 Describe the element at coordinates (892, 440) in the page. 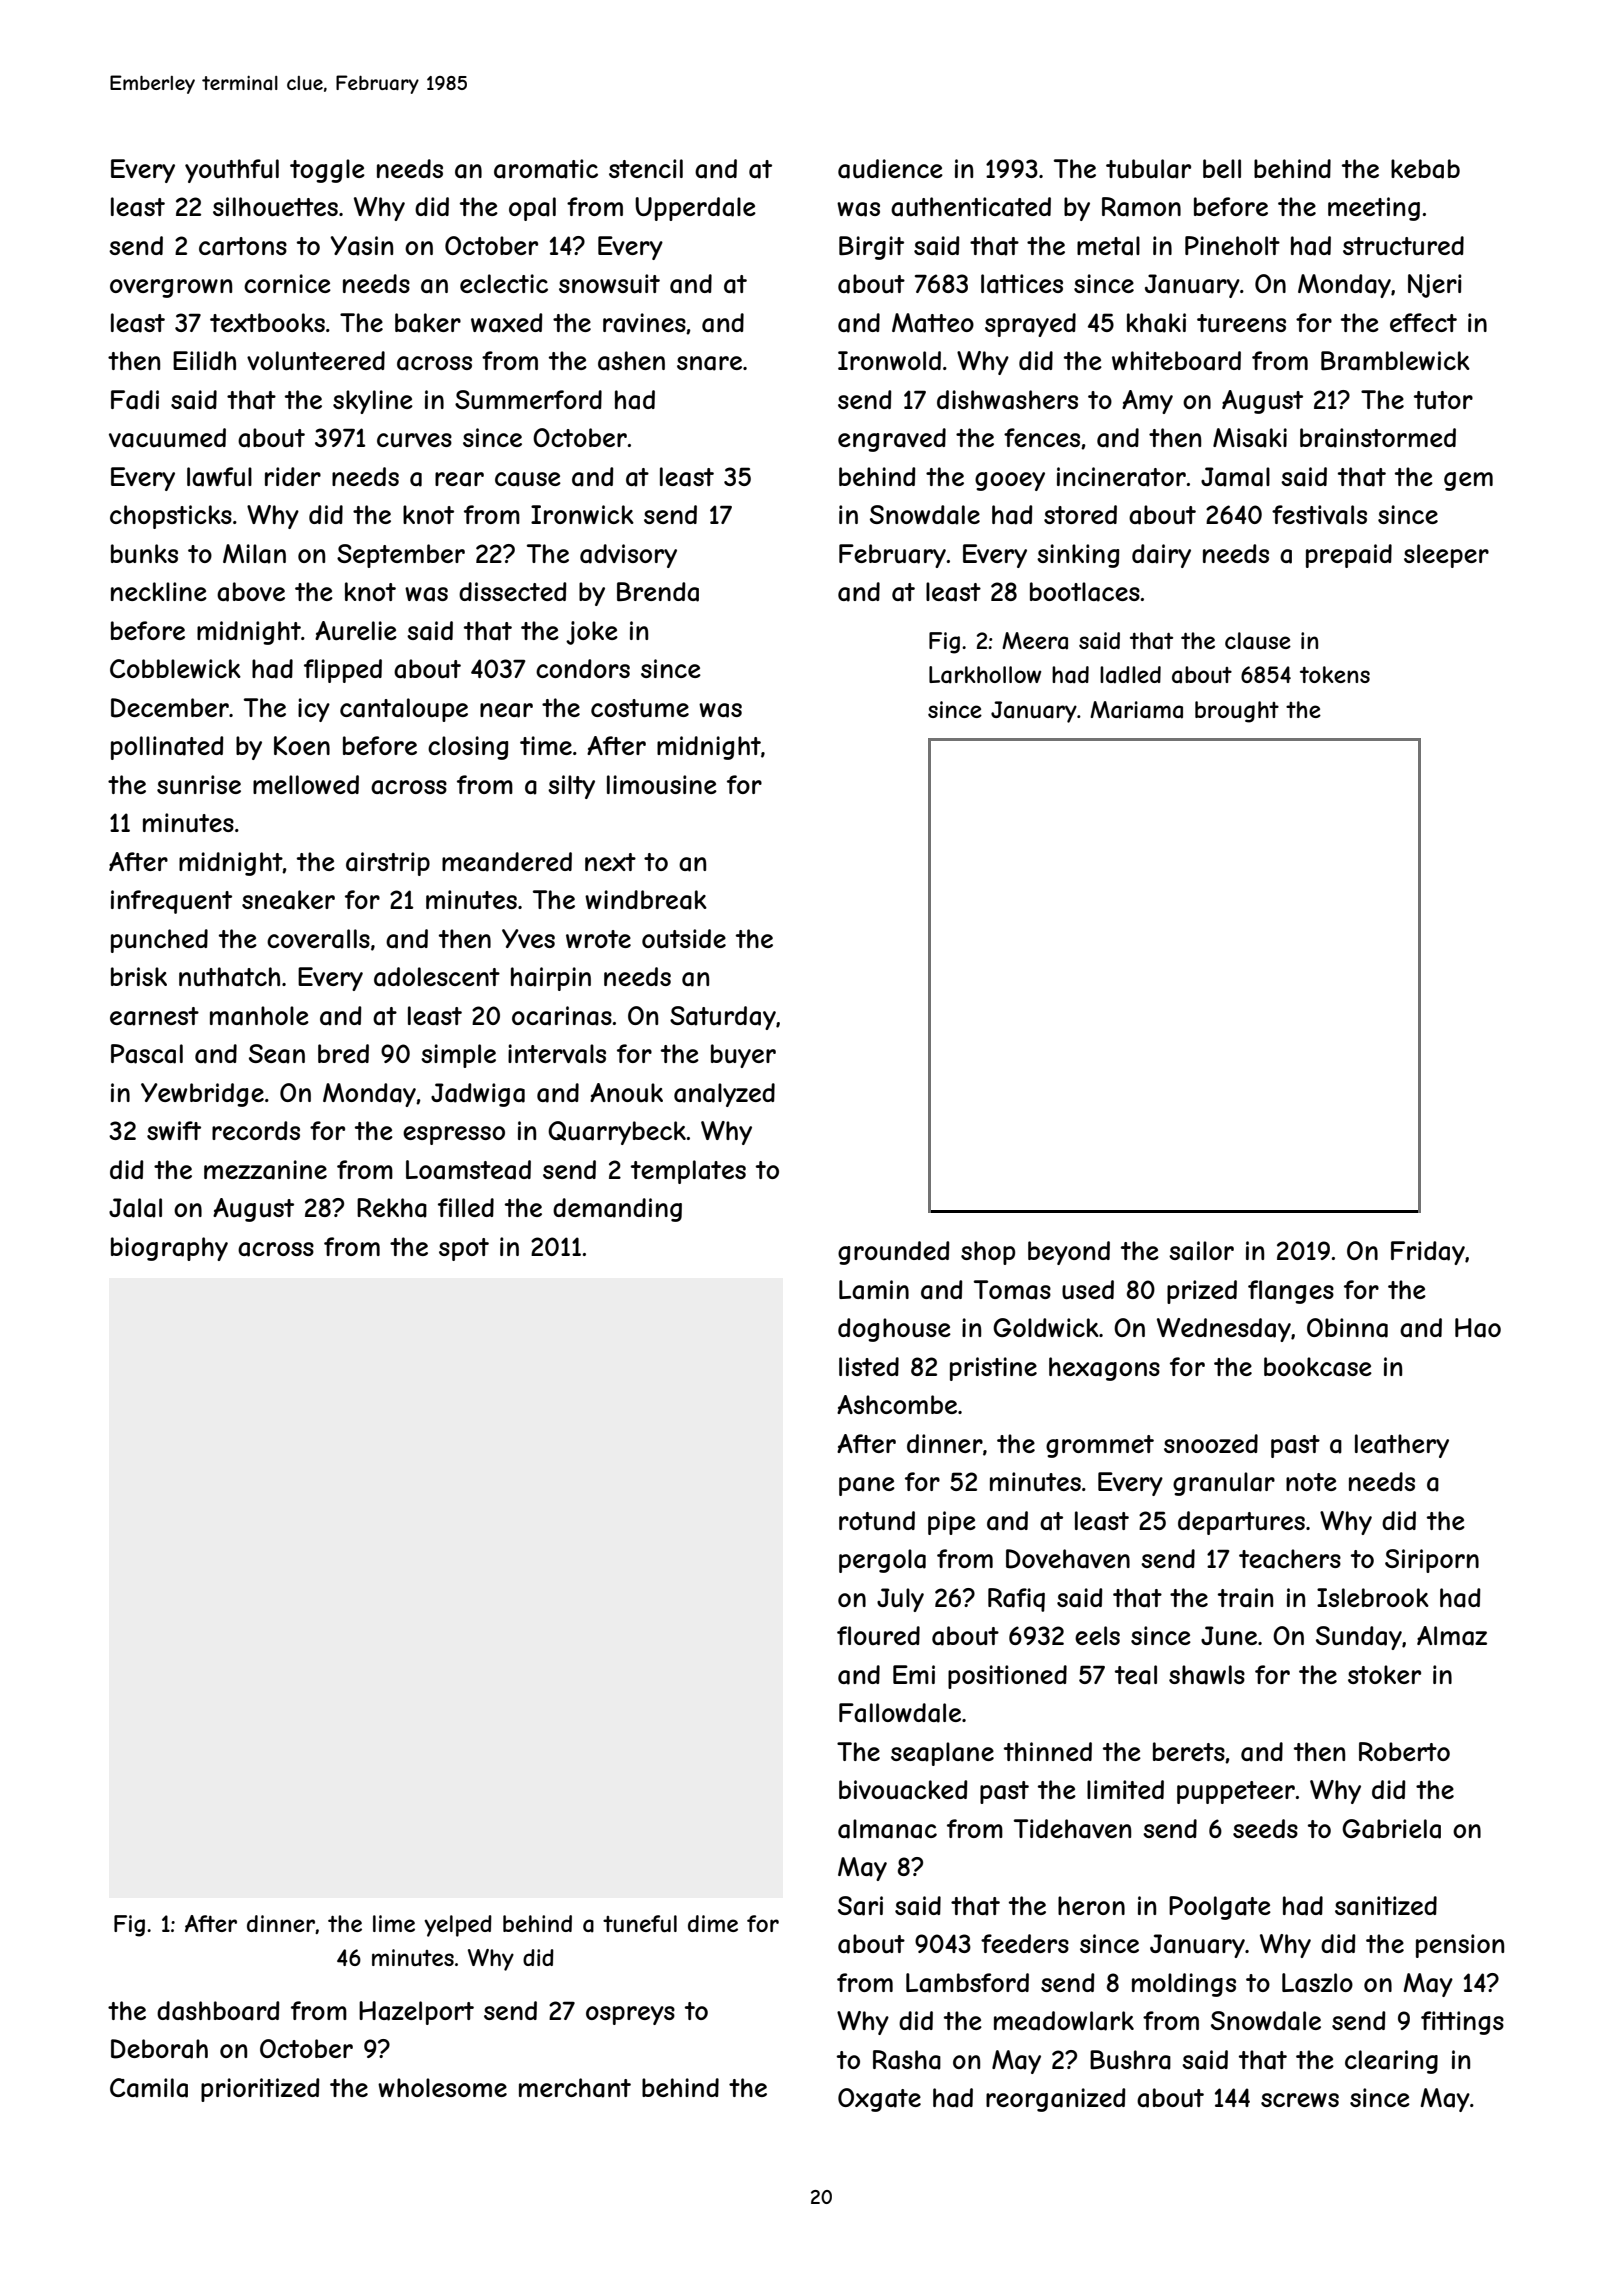

I see `engraved` at that location.
